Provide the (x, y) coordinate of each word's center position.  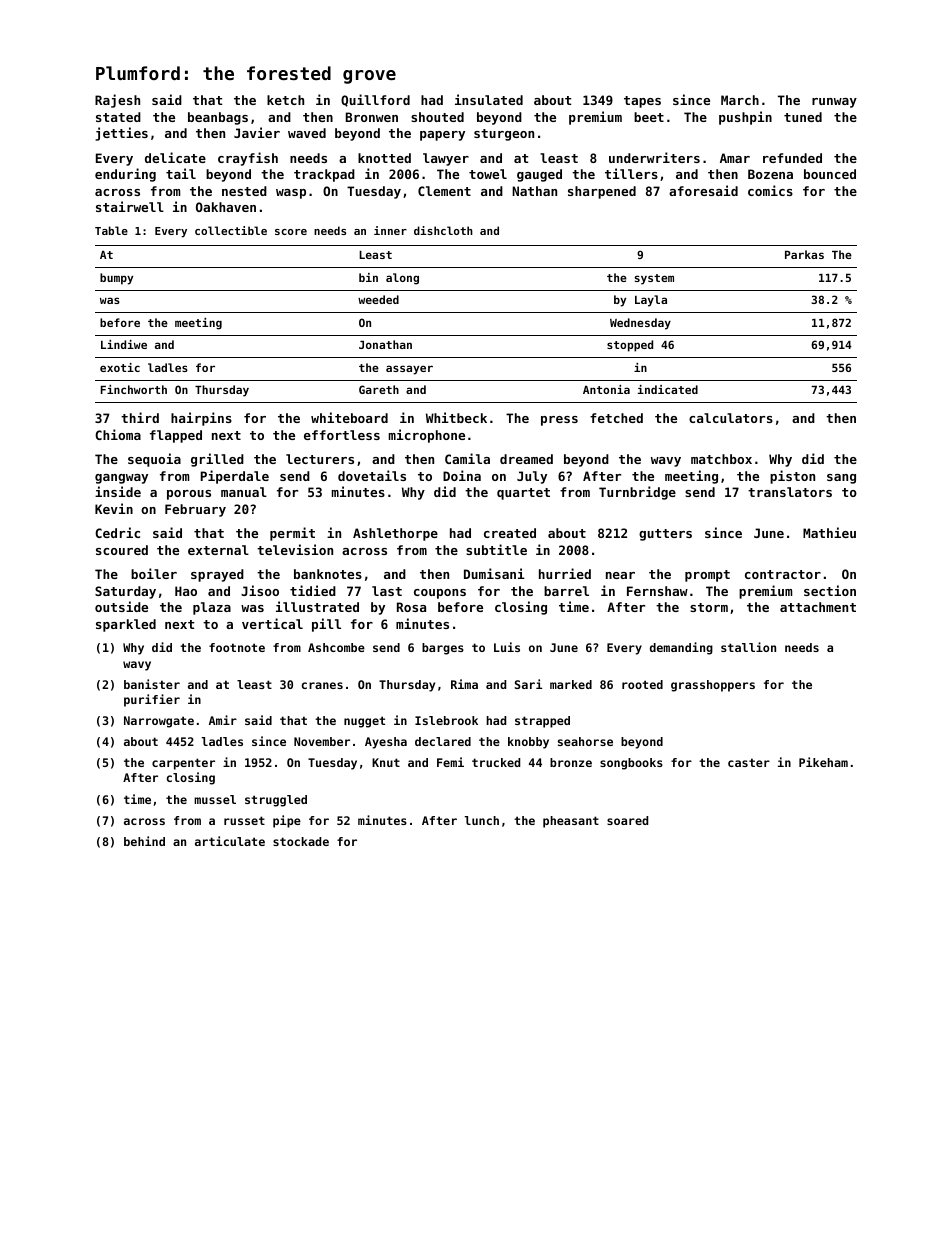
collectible (231, 230)
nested (244, 191)
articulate (230, 841)
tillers (631, 173)
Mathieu (829, 532)
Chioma (118, 434)
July (532, 477)
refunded (792, 158)
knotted (384, 158)
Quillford (375, 100)
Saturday (125, 592)
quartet (523, 494)
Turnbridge (637, 493)
